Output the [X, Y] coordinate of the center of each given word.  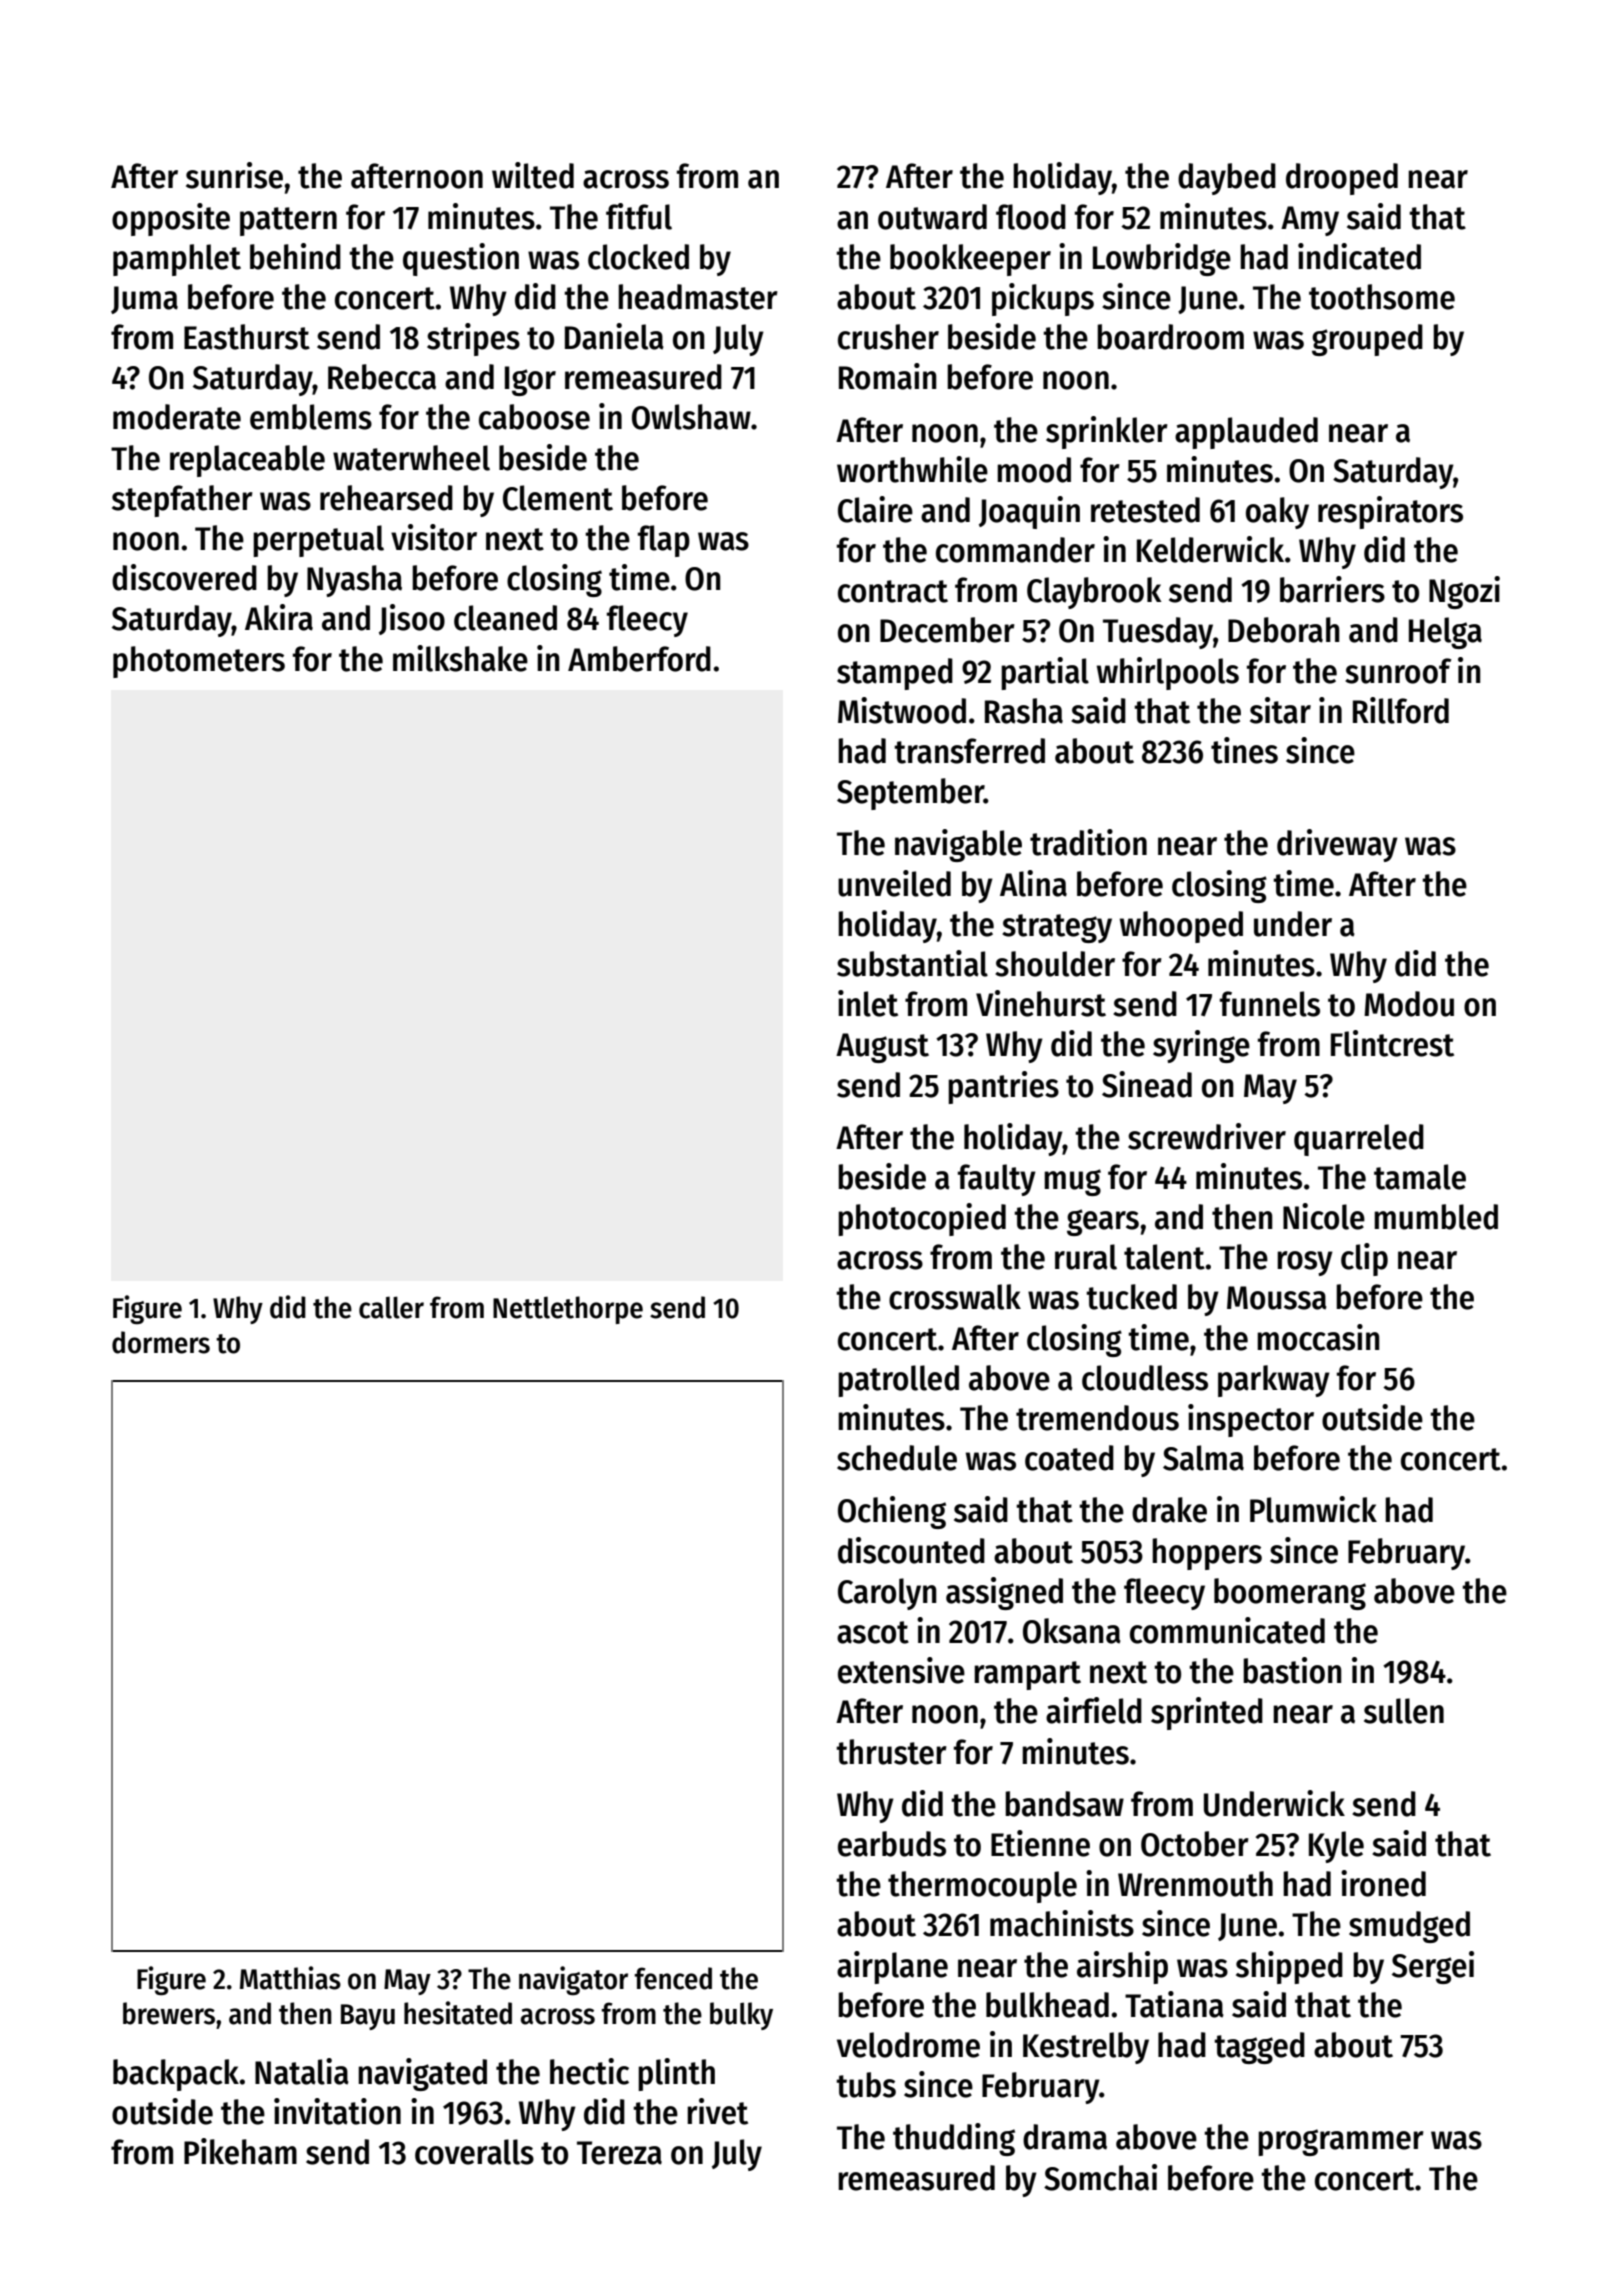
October [1195, 1844]
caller [391, 1307]
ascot [873, 1632]
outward [932, 217]
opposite [171, 219]
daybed [1227, 179]
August [882, 1048]
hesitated [458, 2013]
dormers [161, 1342]
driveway [1337, 845]
